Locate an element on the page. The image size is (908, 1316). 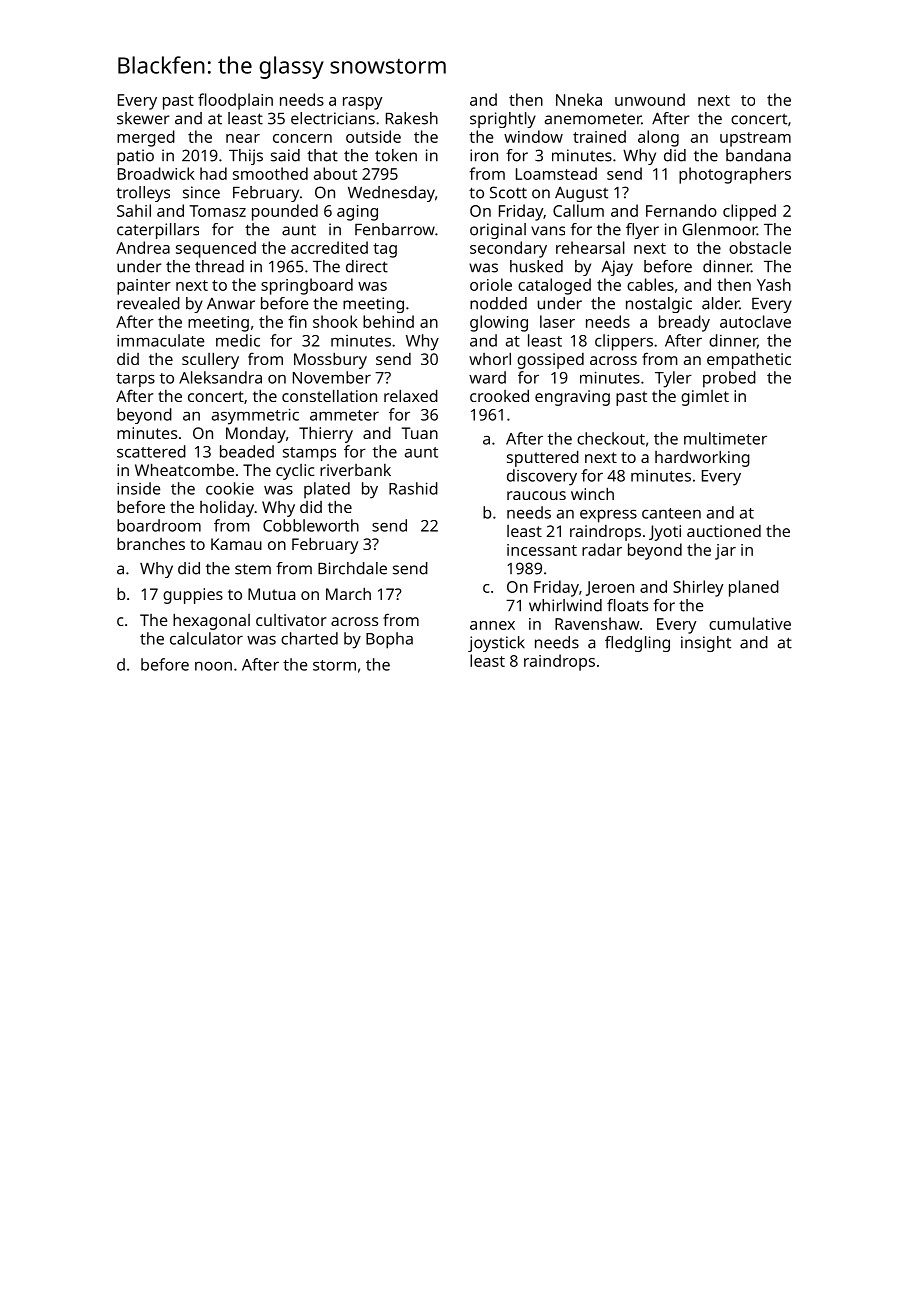
stem is located at coordinates (253, 569).
